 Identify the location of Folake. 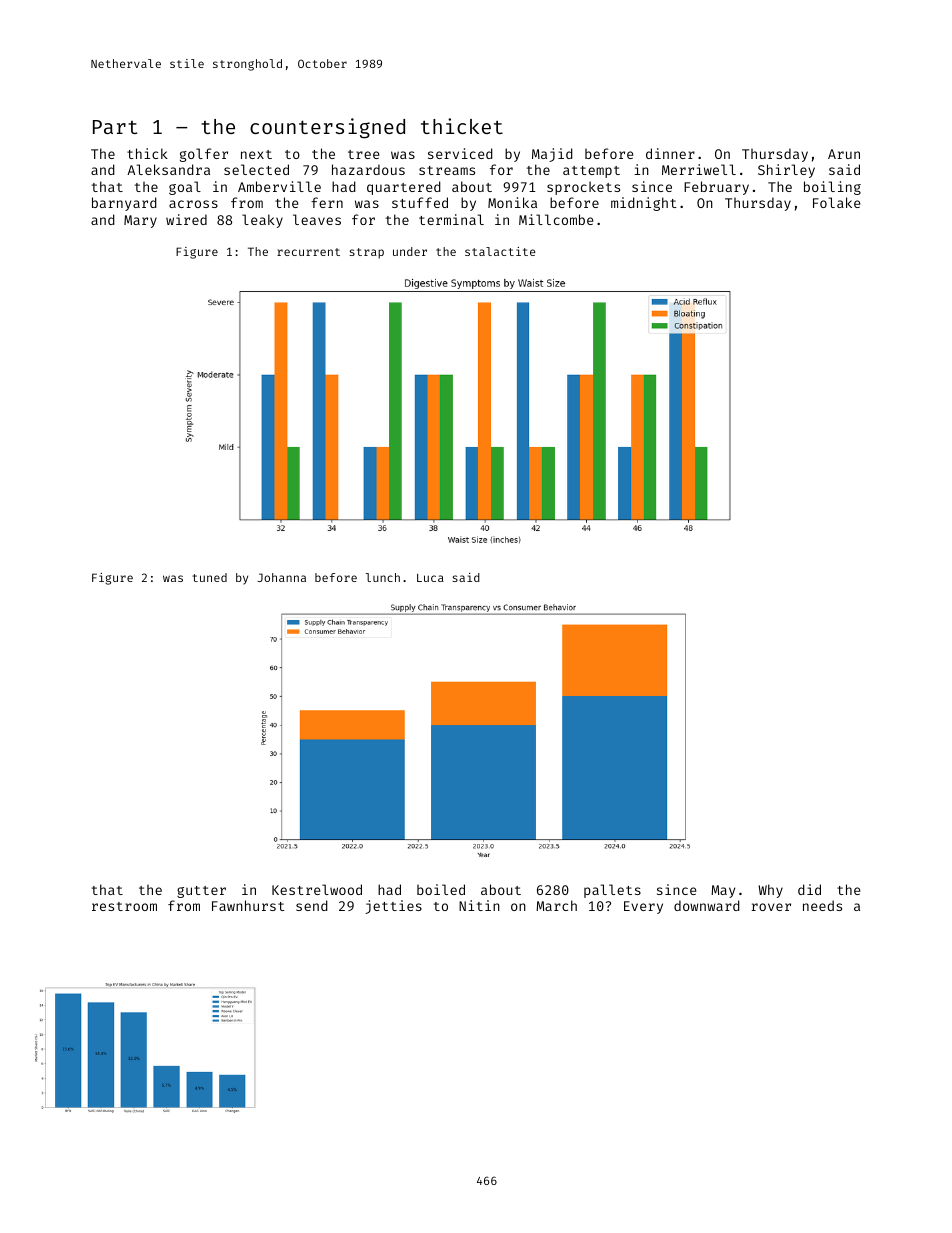
(836, 202).
